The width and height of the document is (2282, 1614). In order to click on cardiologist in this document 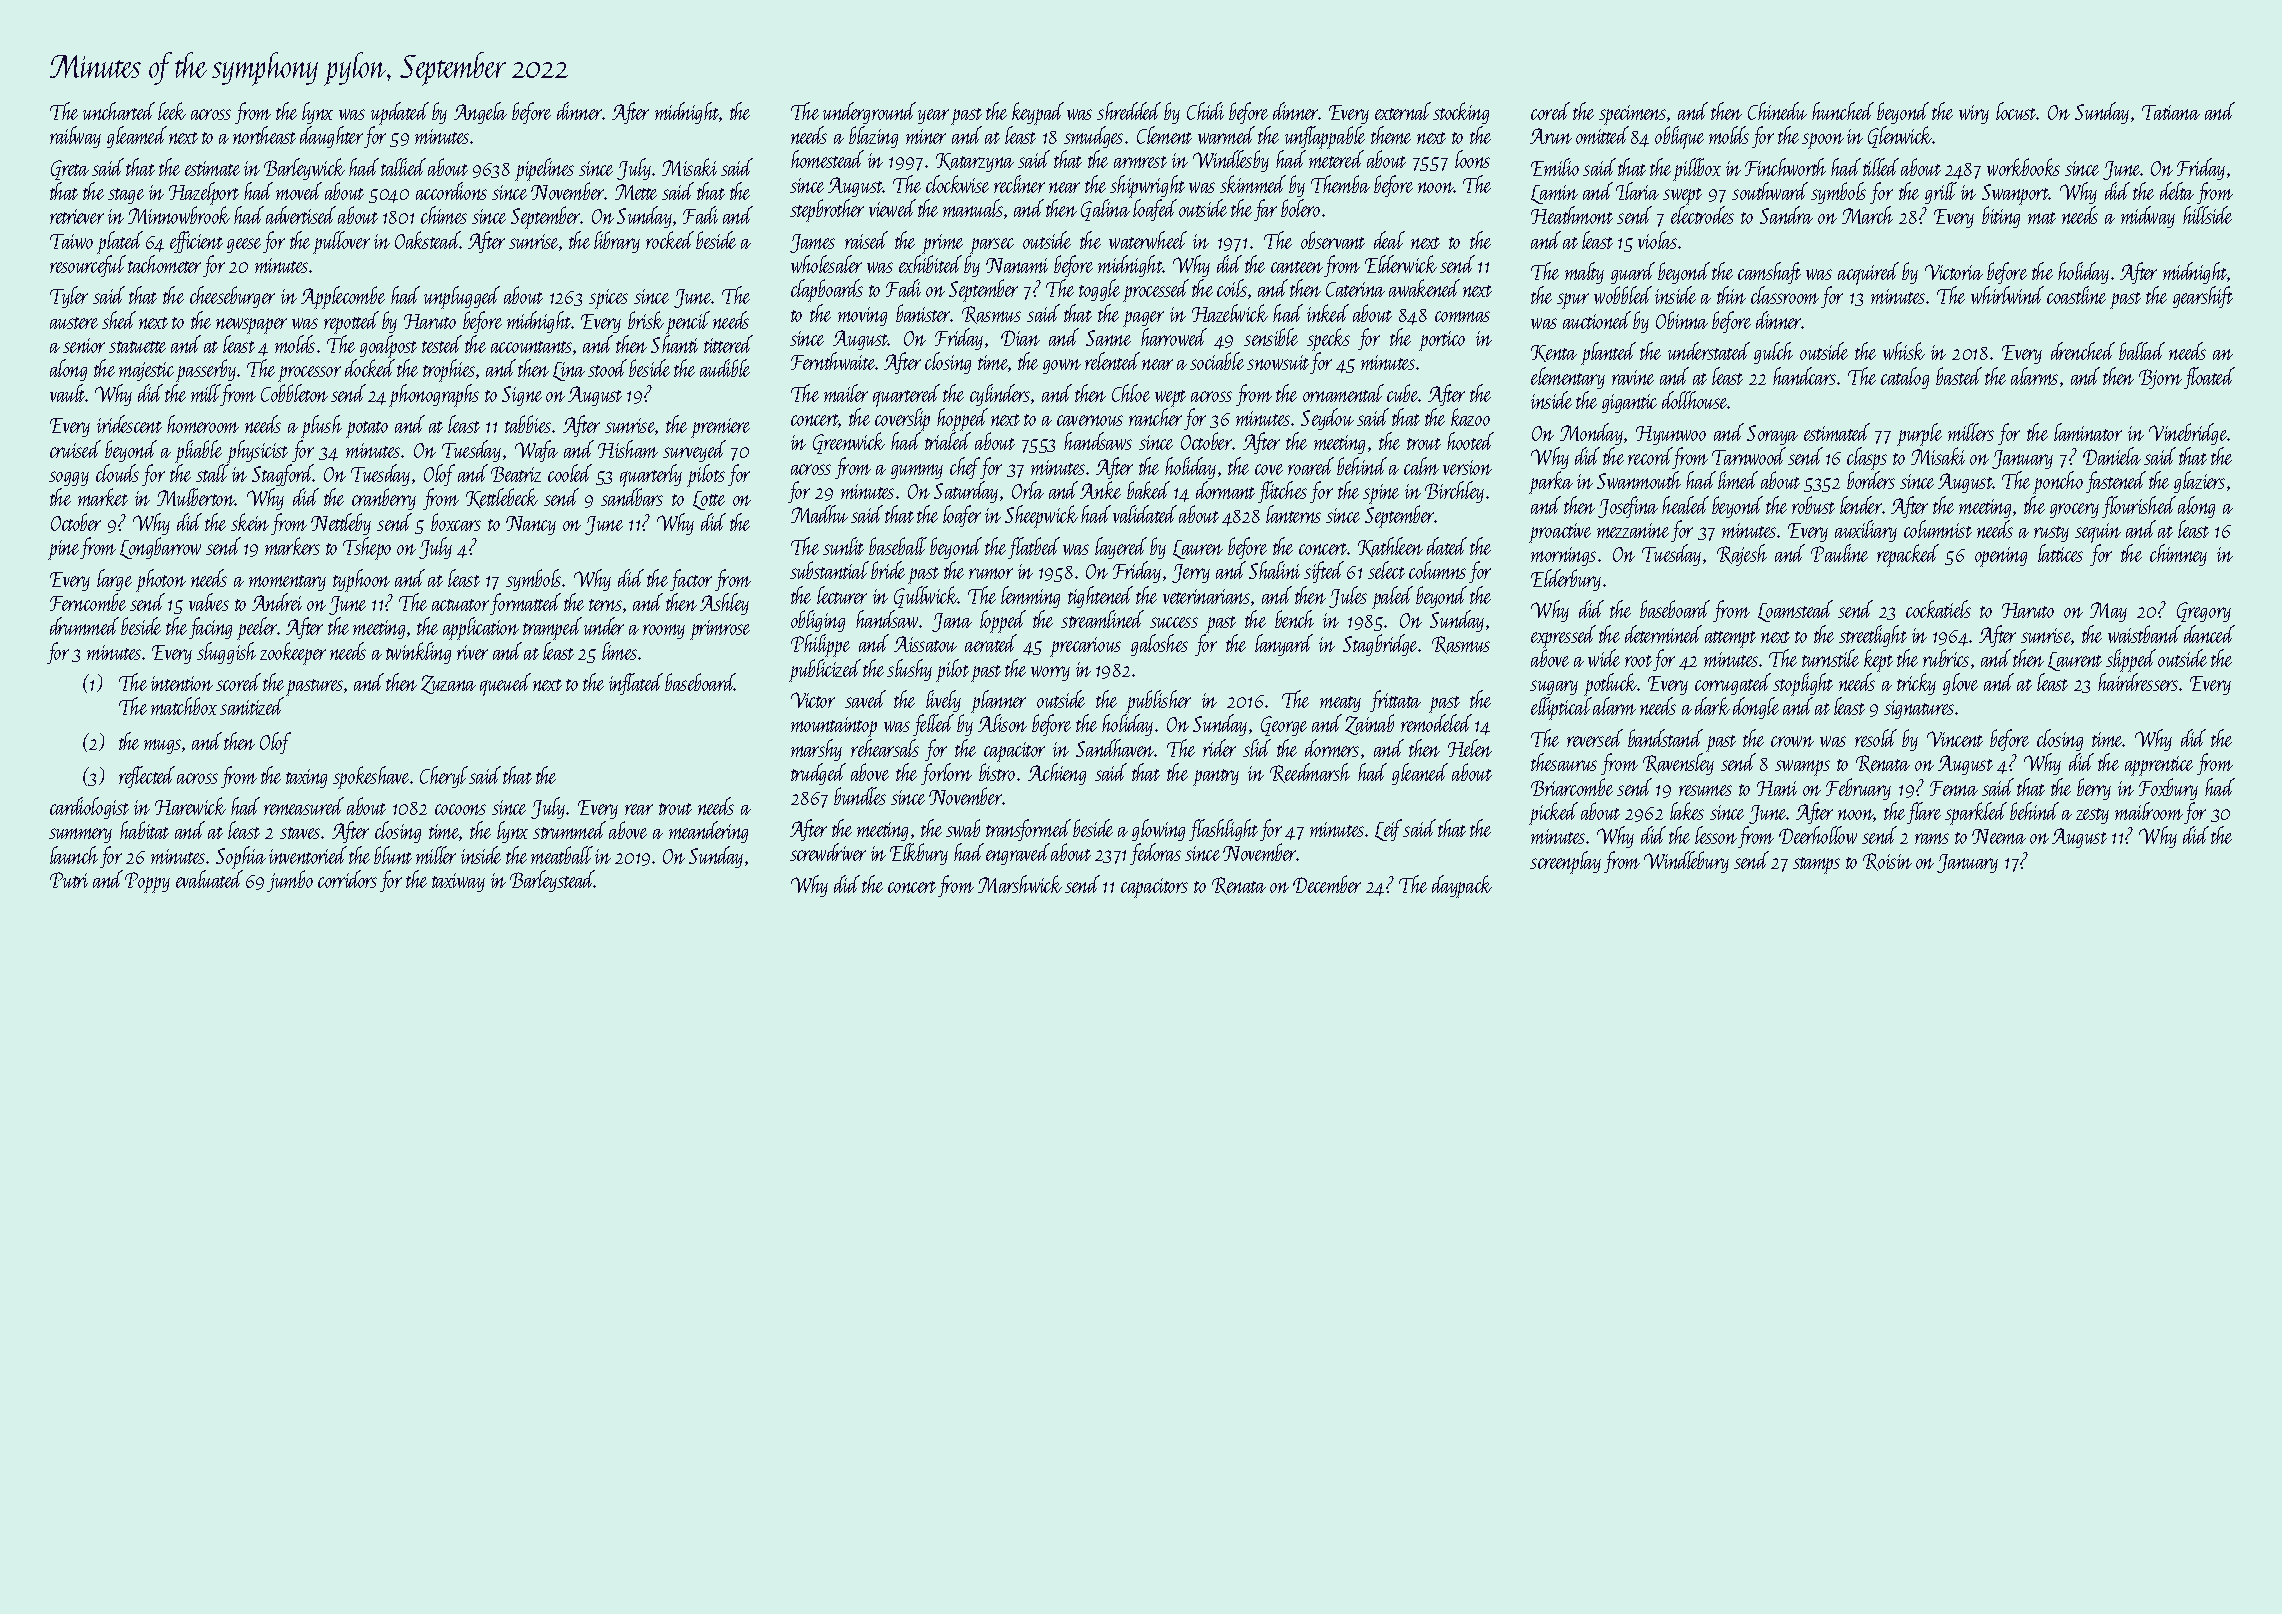, I will do `click(89, 808)`.
